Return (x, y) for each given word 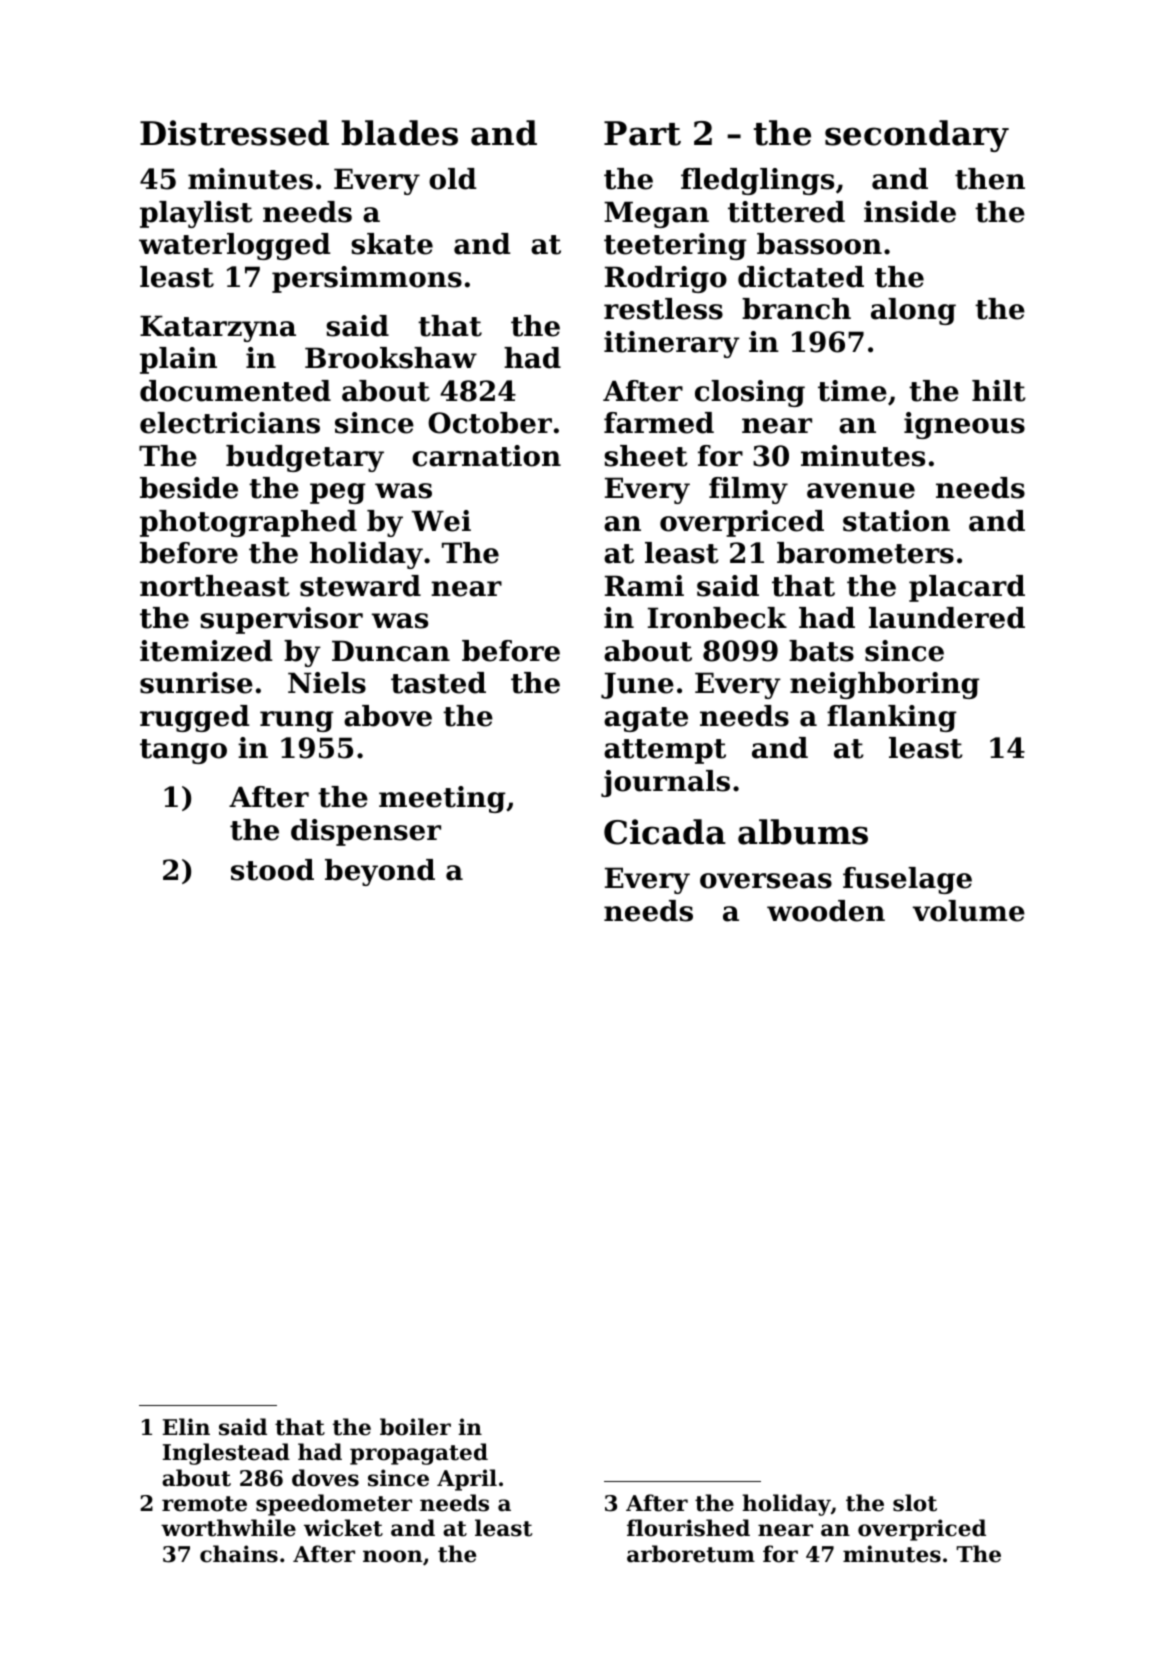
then (990, 179)
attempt (665, 751)
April (467, 1480)
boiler (415, 1427)
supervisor (281, 620)
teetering (675, 246)
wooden (826, 911)
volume (968, 911)
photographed (248, 523)
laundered (947, 618)
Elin (186, 1426)
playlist (196, 214)
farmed (659, 423)
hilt (999, 391)
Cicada (665, 832)
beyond (380, 872)
